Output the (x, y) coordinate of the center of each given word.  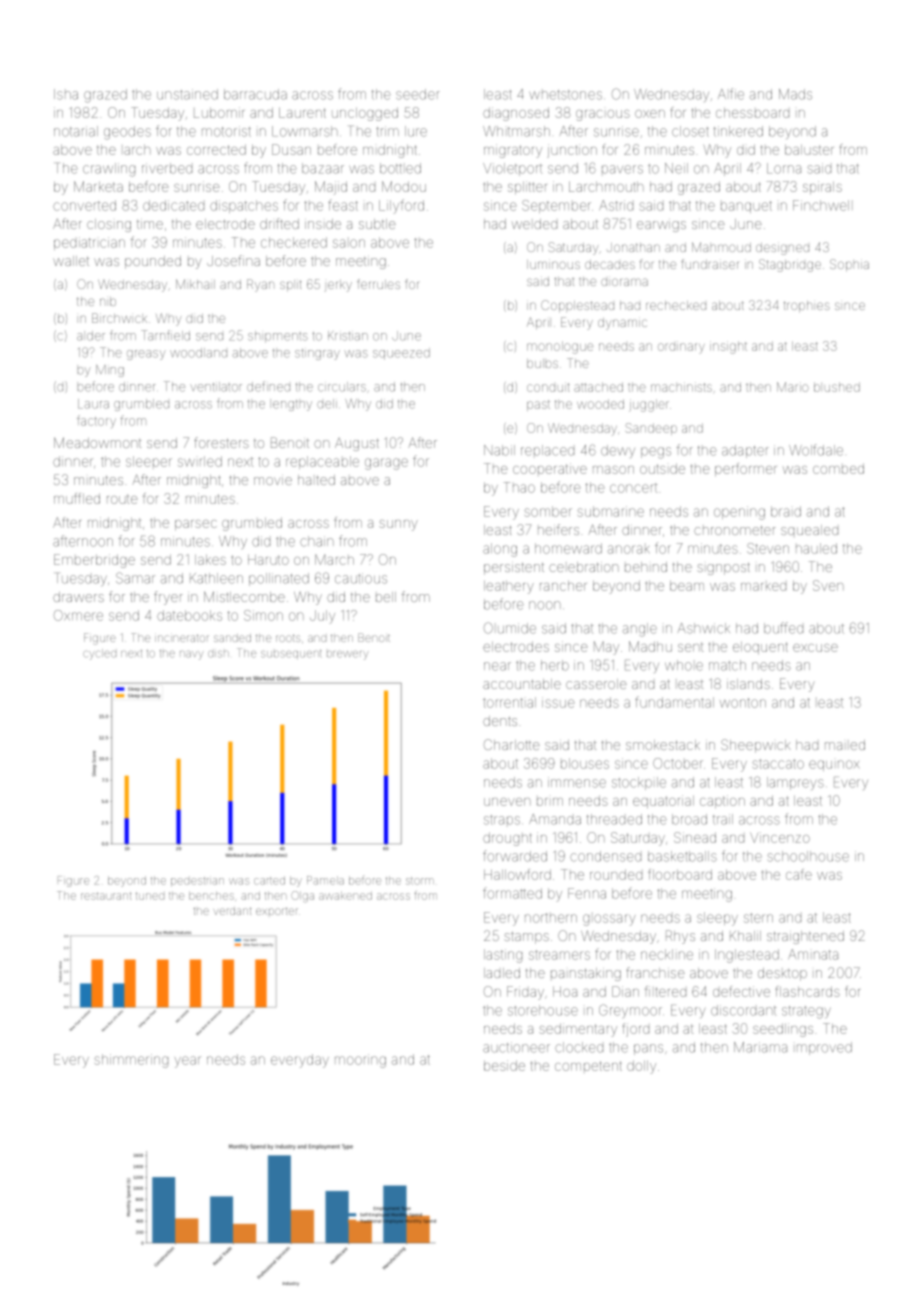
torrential (509, 702)
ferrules (378, 284)
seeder (418, 94)
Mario (793, 387)
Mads (795, 94)
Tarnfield (165, 335)
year (188, 1062)
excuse (815, 648)
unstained (187, 94)
